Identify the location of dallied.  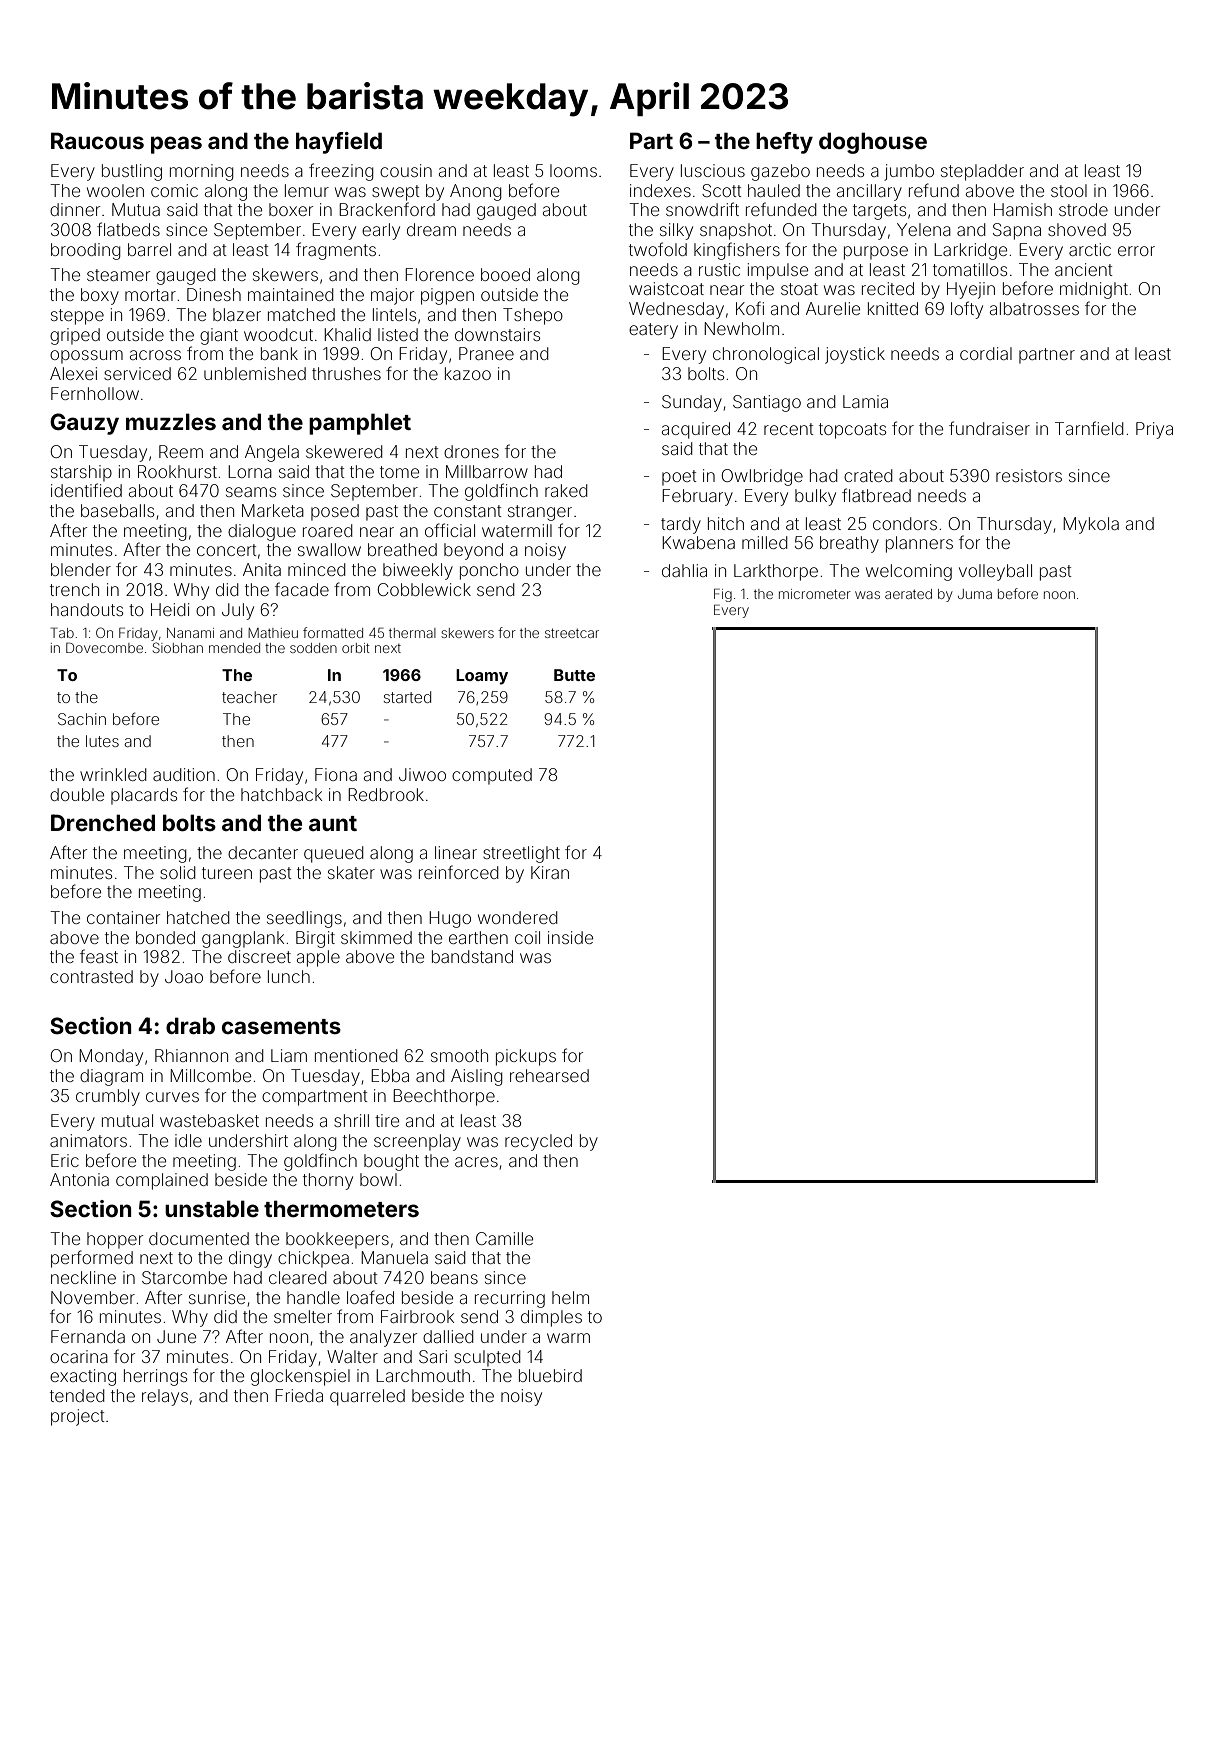
(448, 1336).
